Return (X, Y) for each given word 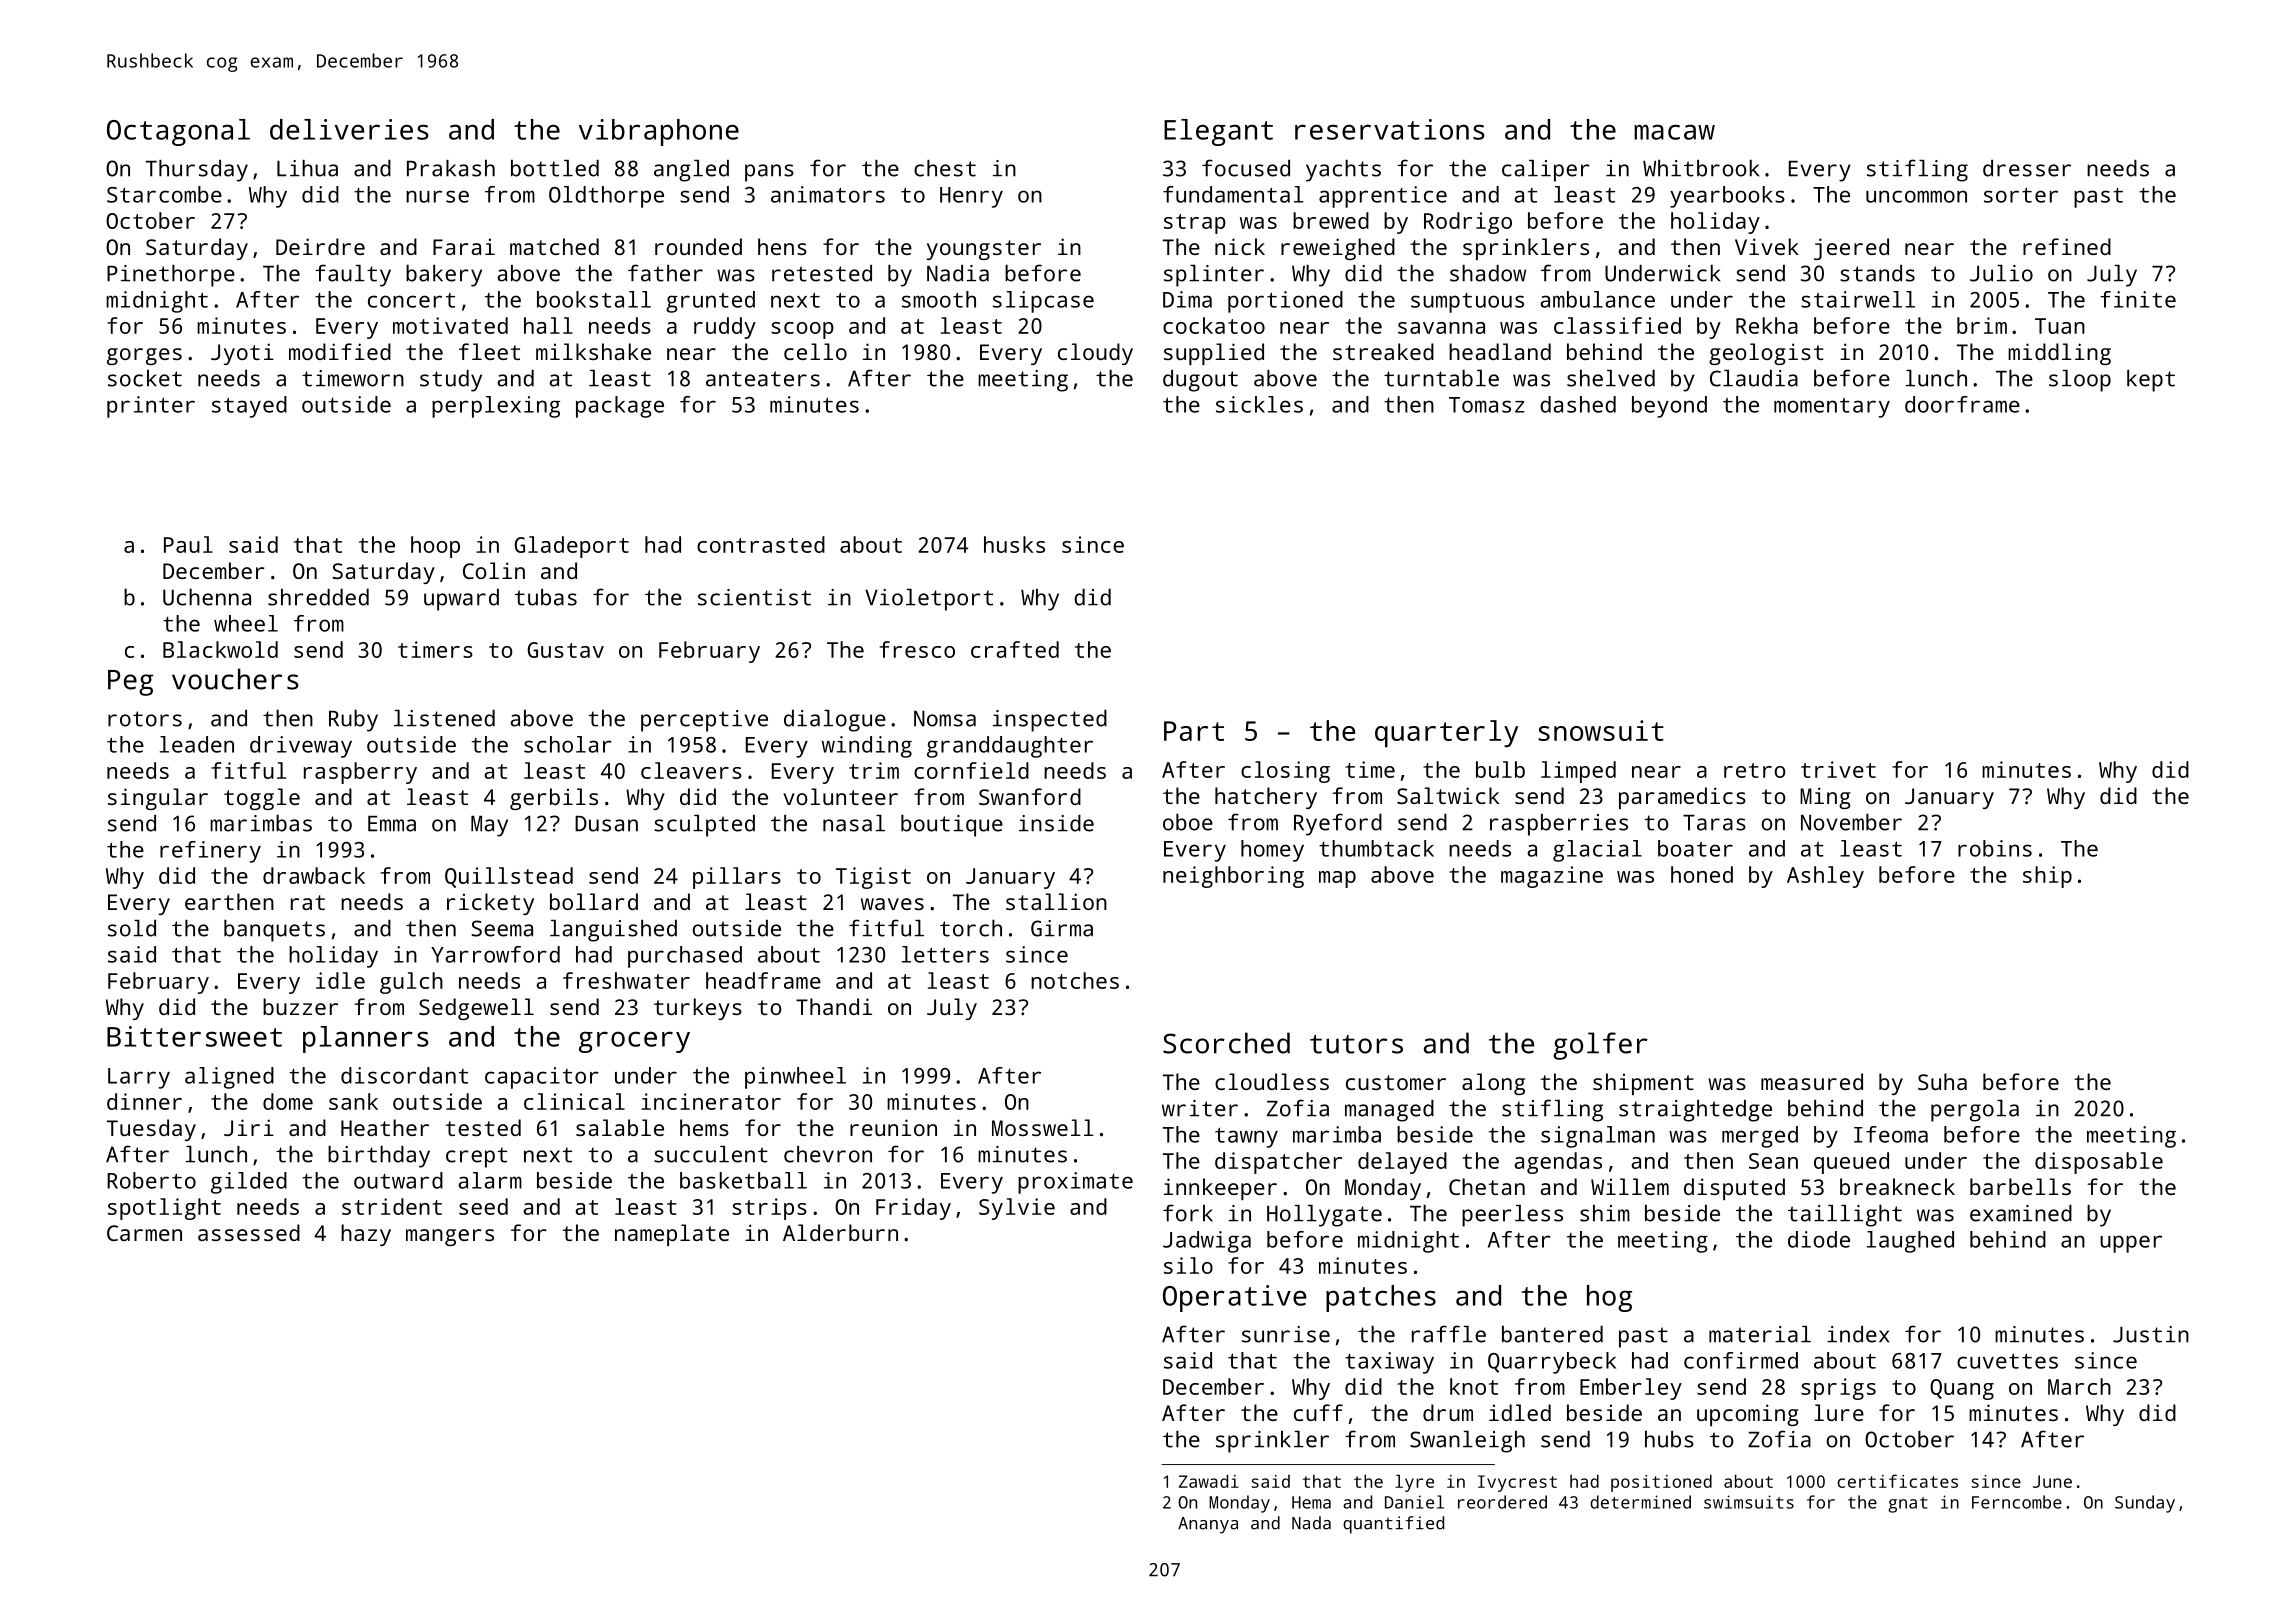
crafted (1015, 649)
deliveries (349, 129)
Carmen (144, 1233)
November (1851, 822)
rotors (145, 719)
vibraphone (659, 132)
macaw (1674, 132)
